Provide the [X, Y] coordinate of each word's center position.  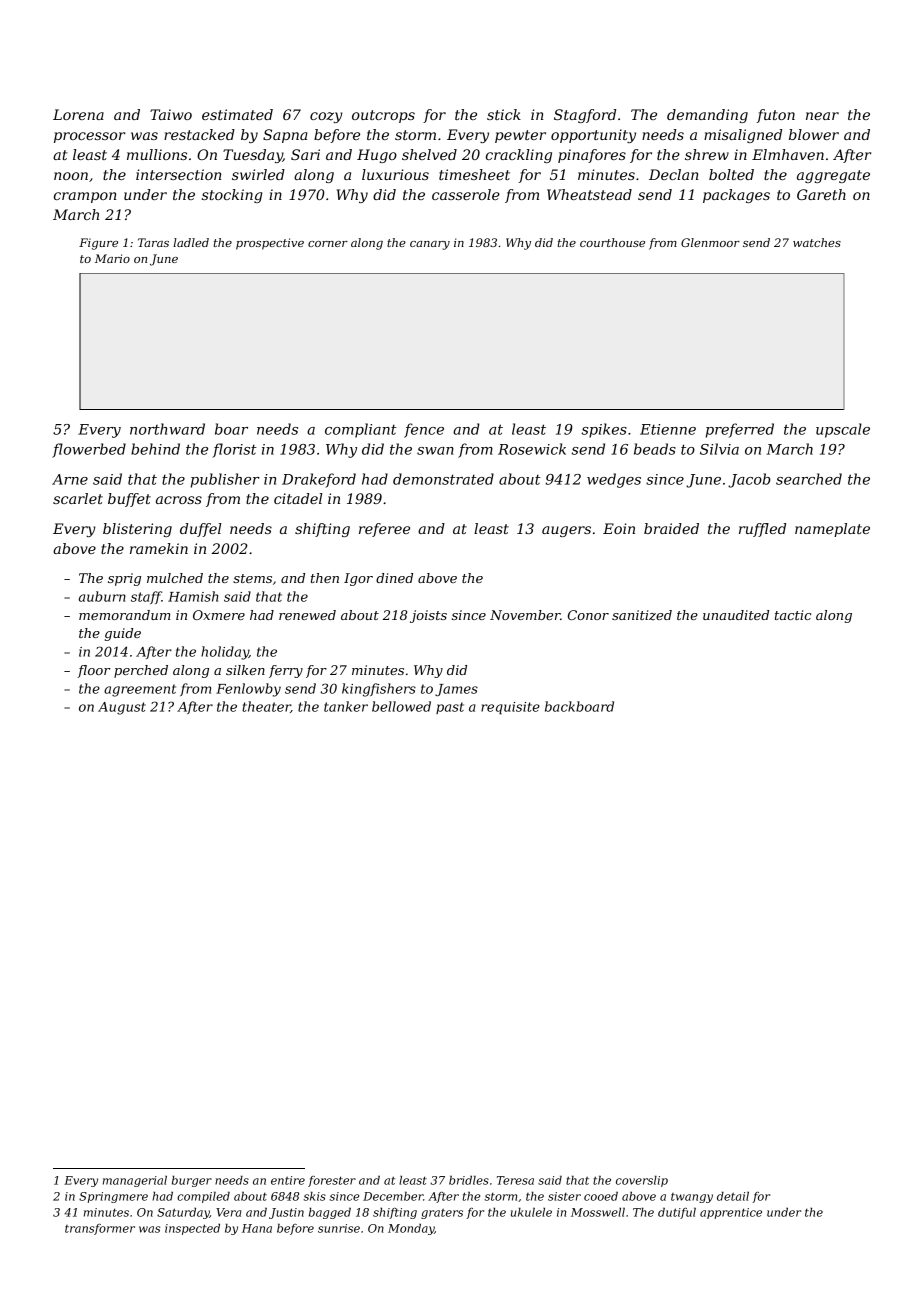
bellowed [401, 706]
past [450, 708]
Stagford [585, 116]
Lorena [78, 114]
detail [733, 1196]
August [122, 708]
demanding [707, 116]
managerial [135, 1181]
